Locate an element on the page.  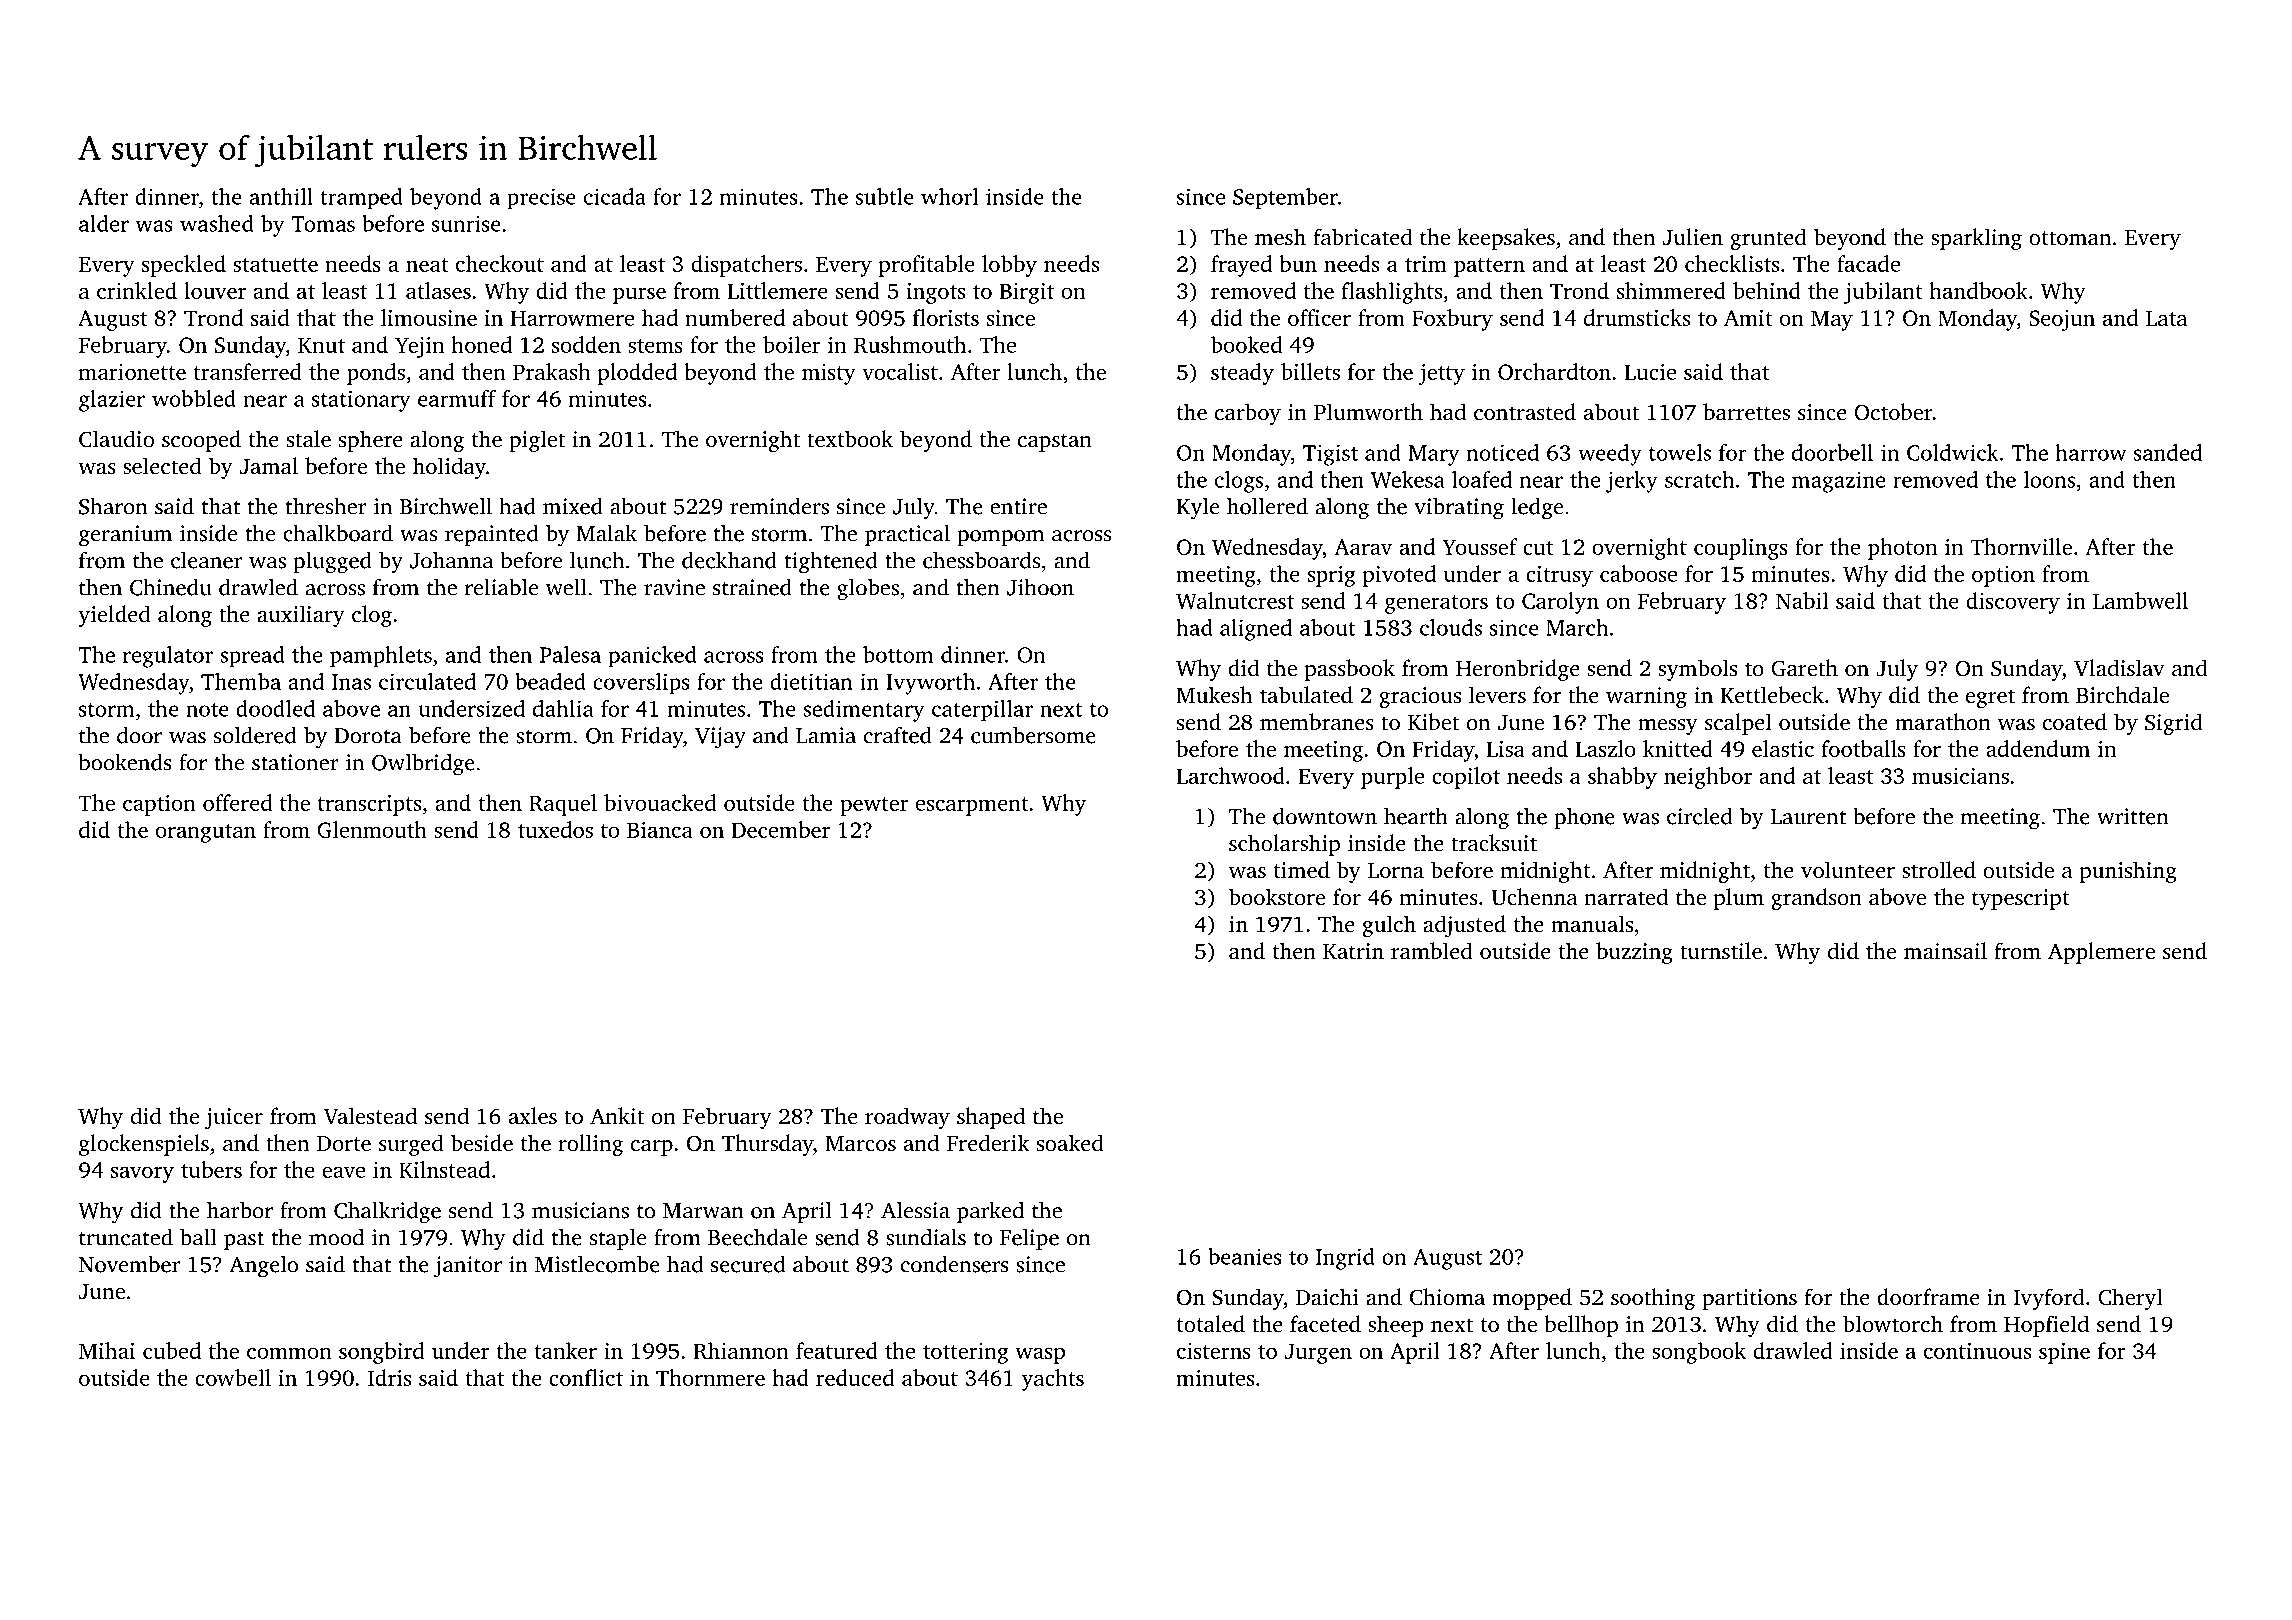
circulated is located at coordinates (427, 681).
